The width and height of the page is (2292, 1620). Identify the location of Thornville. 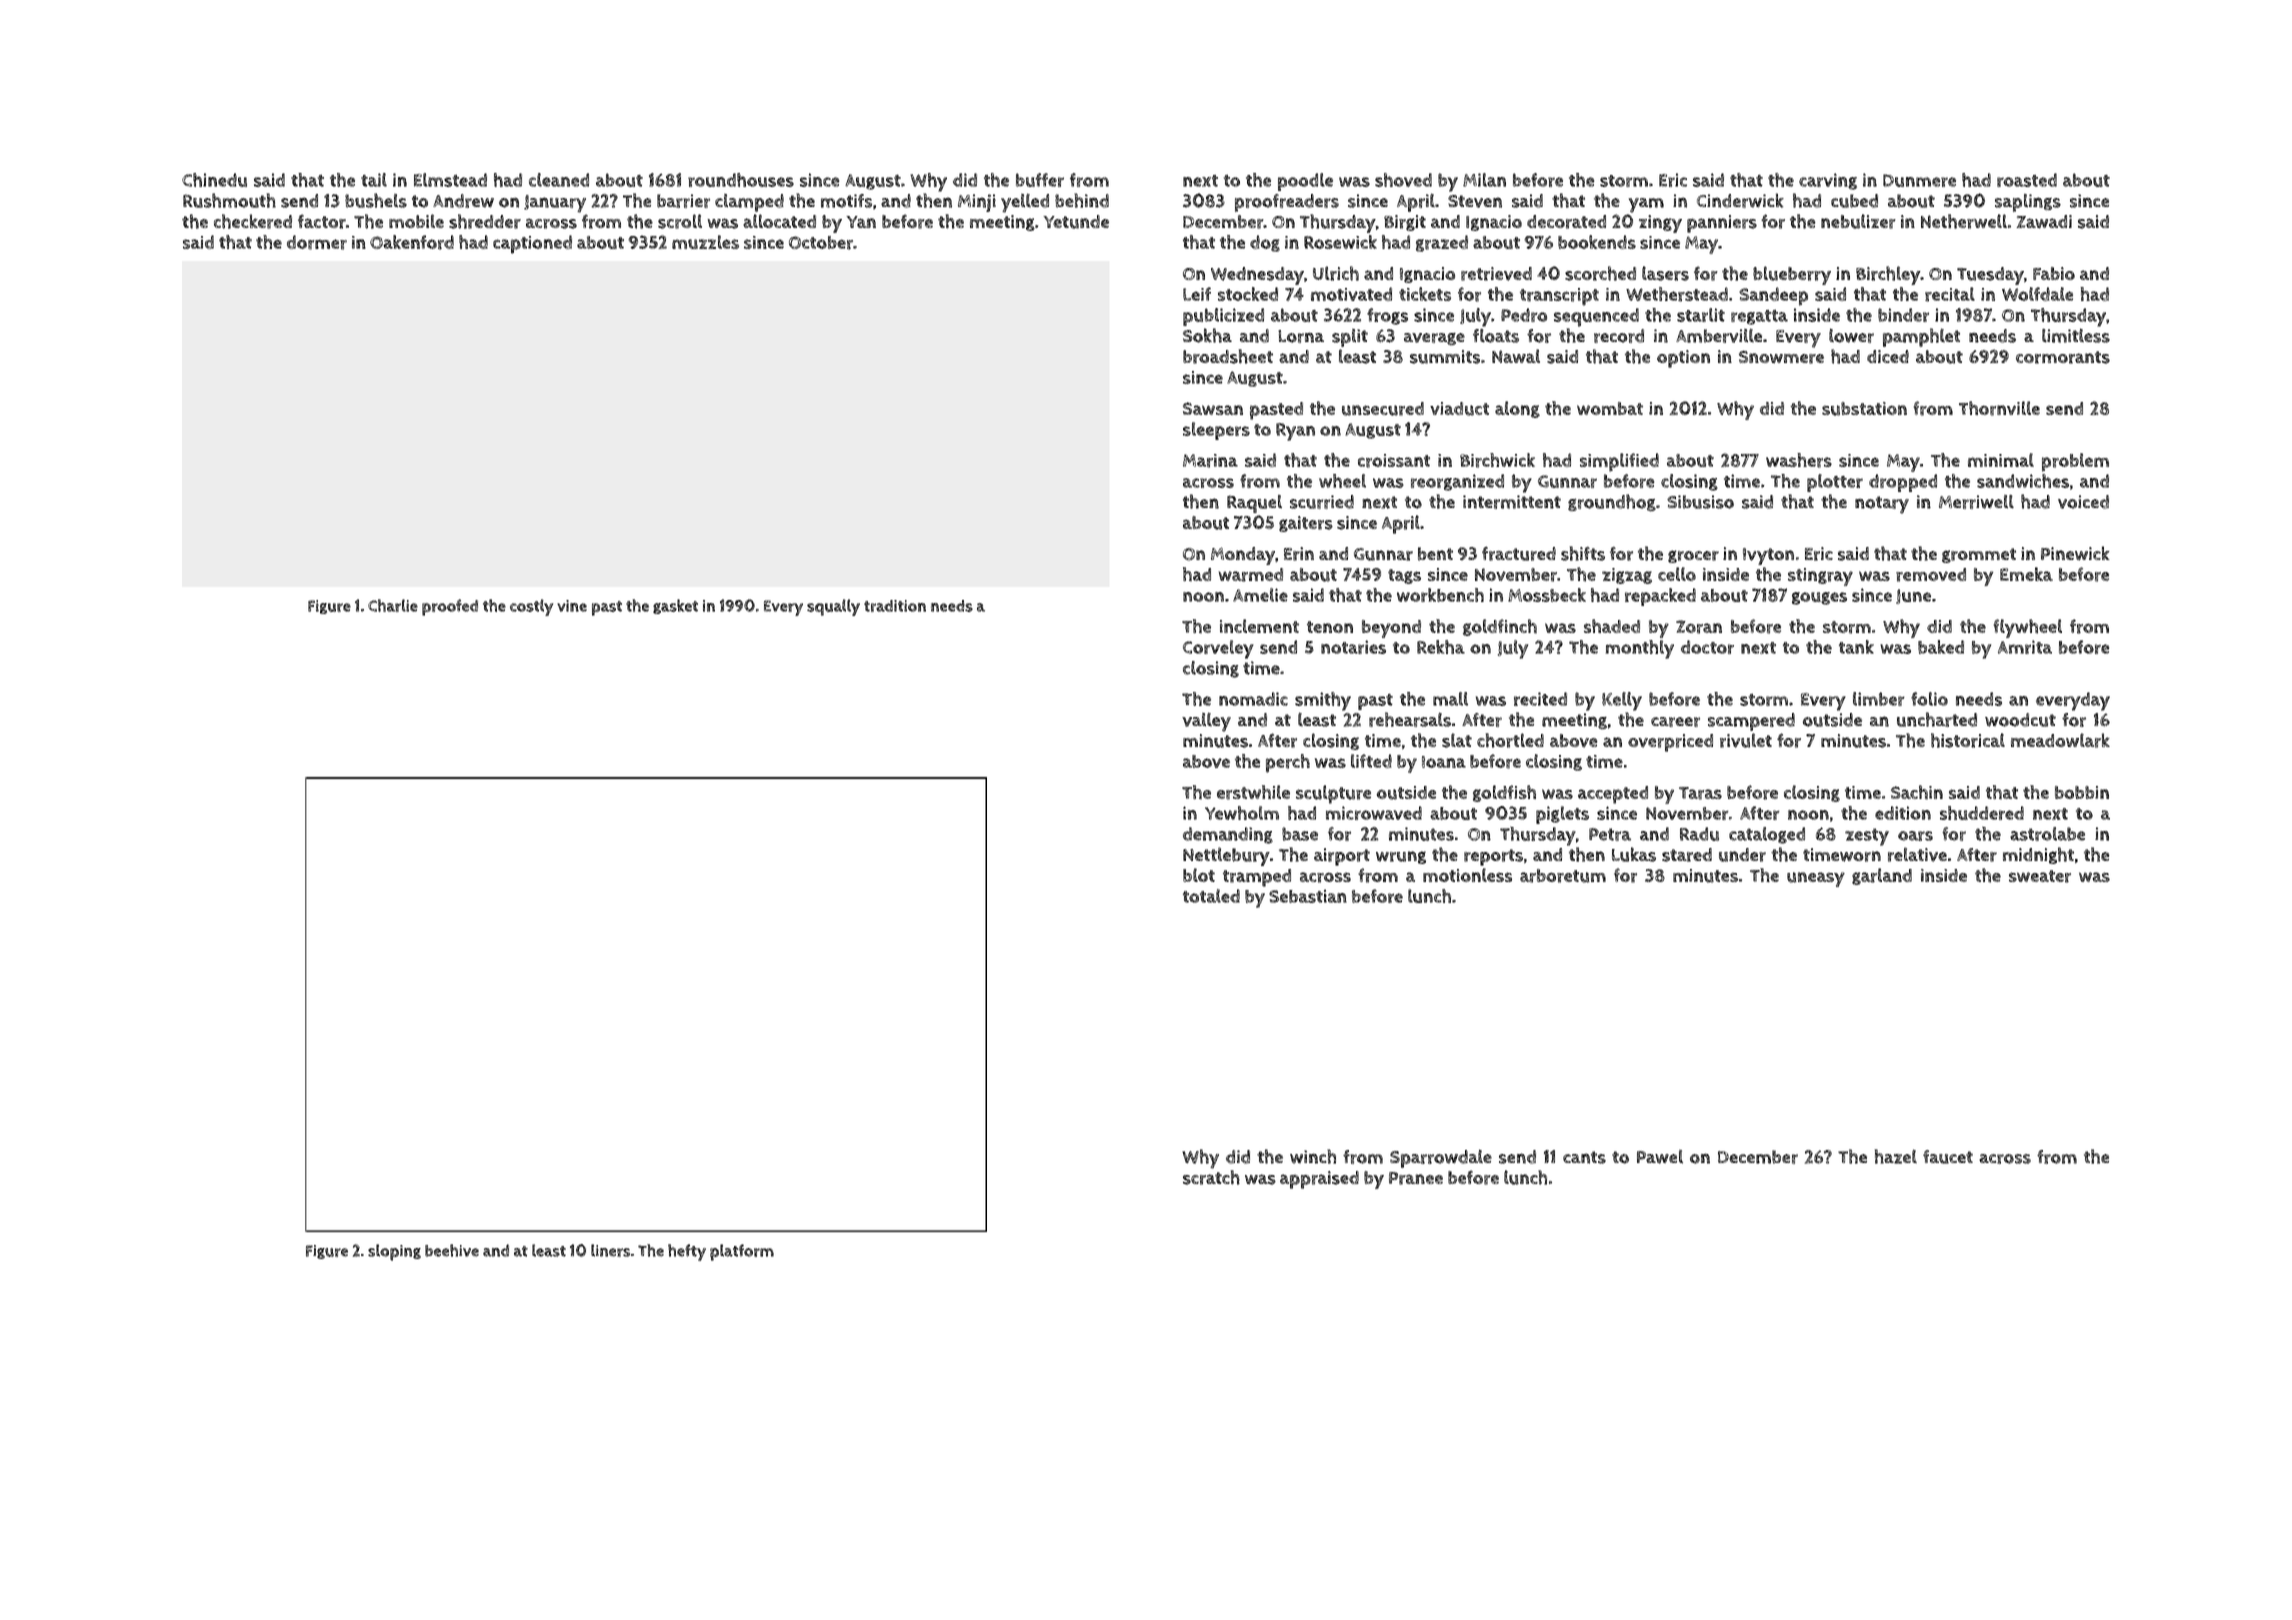
(1999, 408).
